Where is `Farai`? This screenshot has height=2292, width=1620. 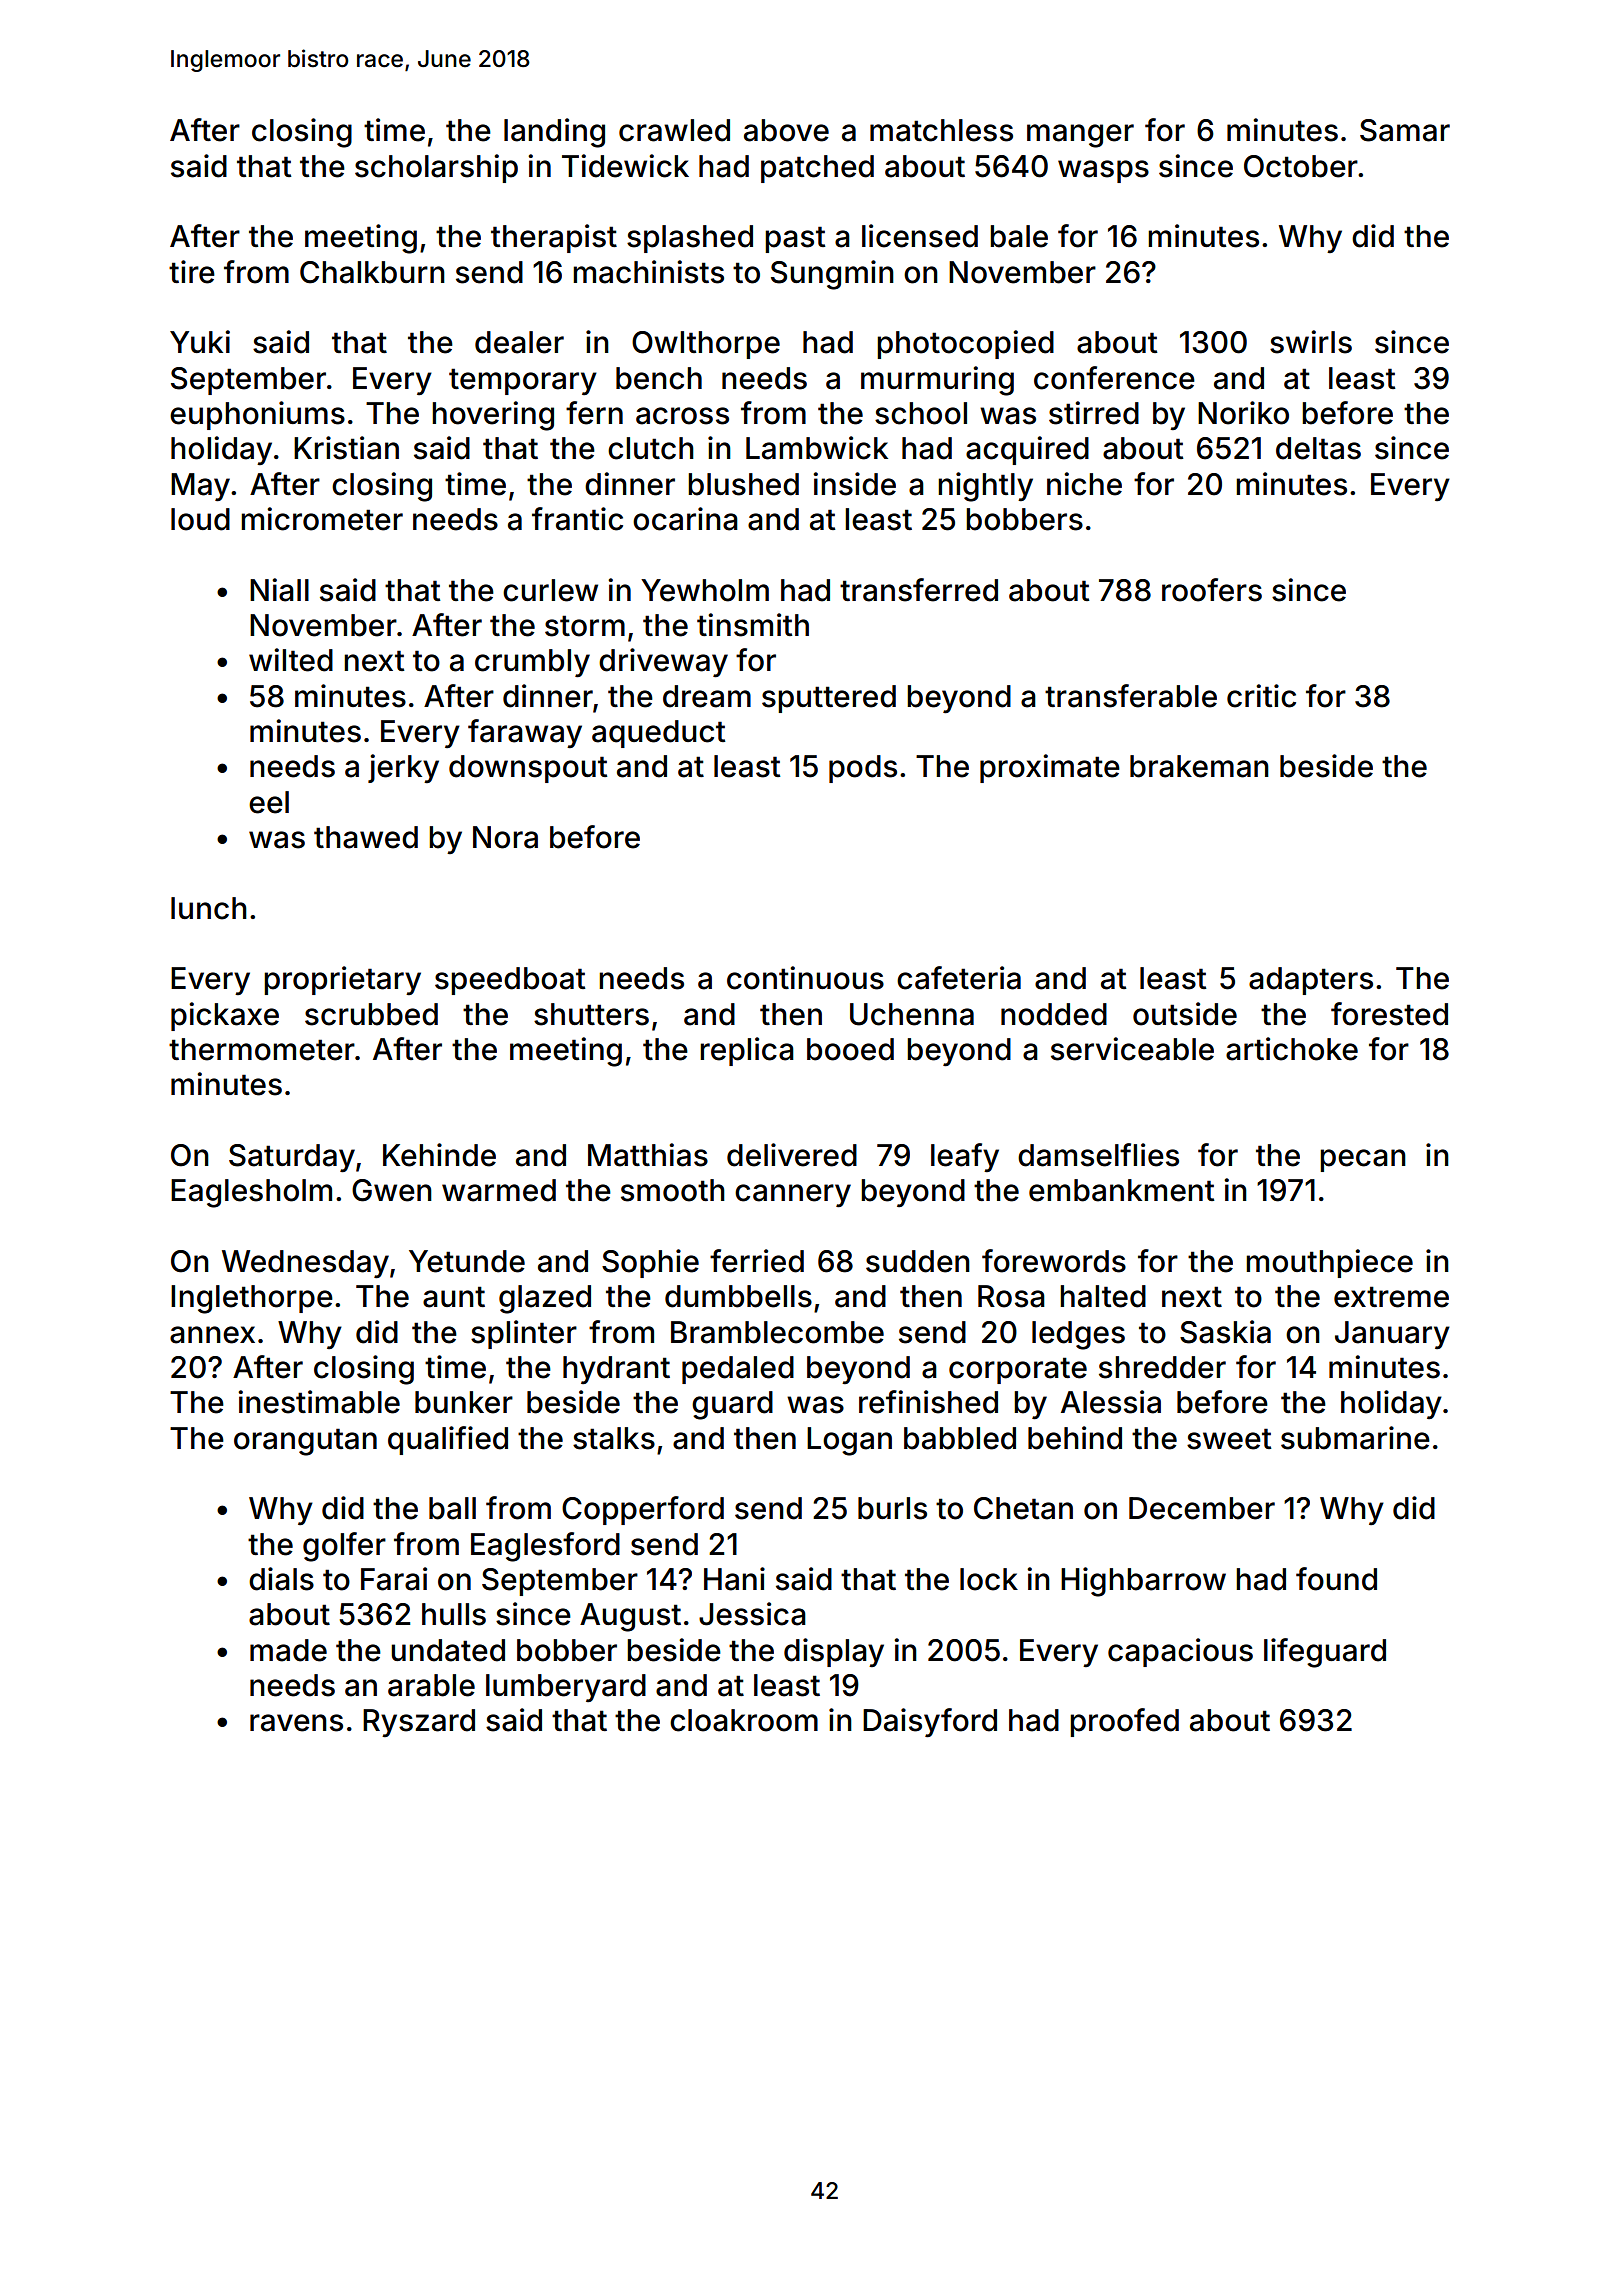 Farai is located at coordinates (394, 1579).
